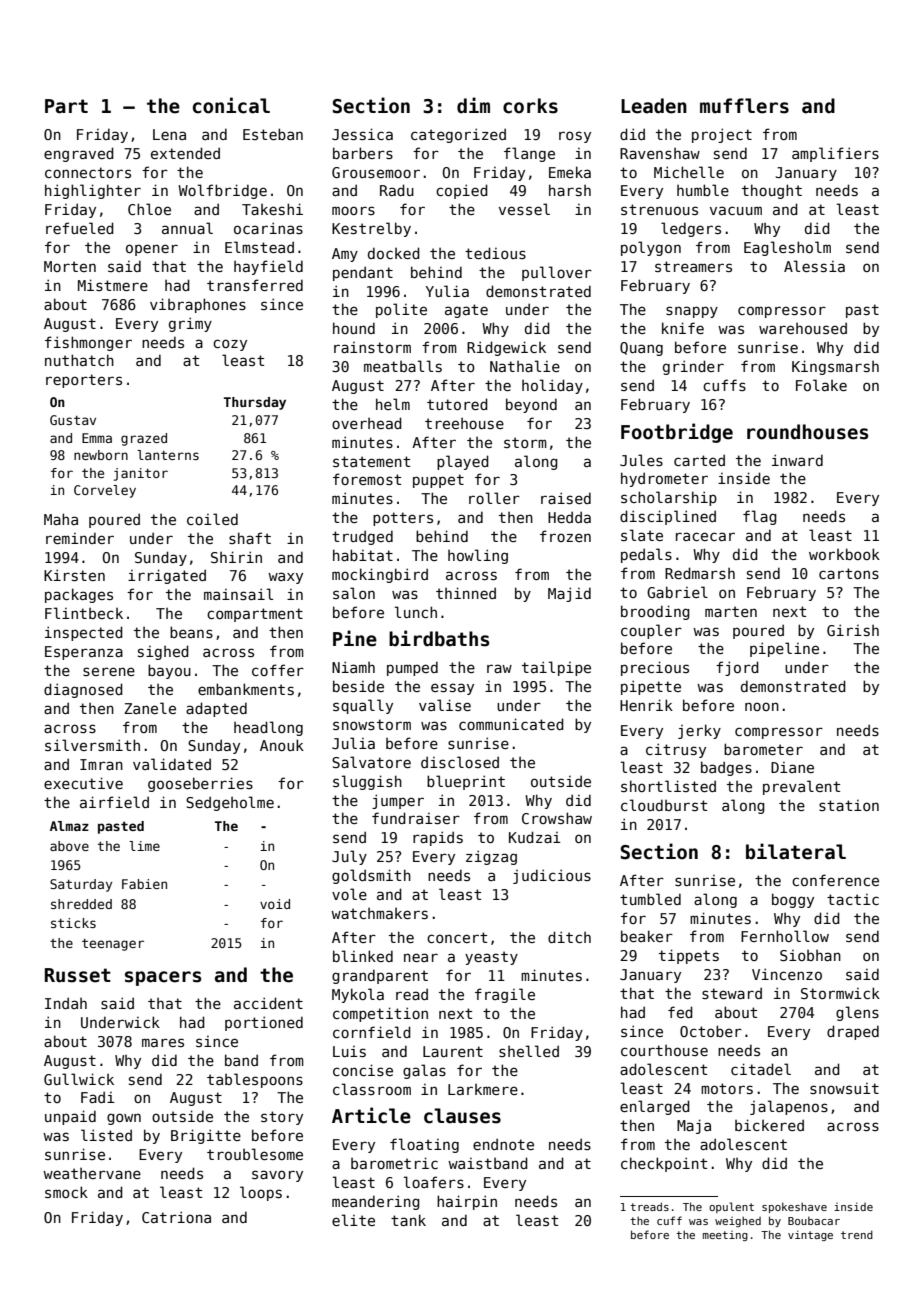 This page has height=1308, width=924. I want to click on concert, so click(457, 937).
